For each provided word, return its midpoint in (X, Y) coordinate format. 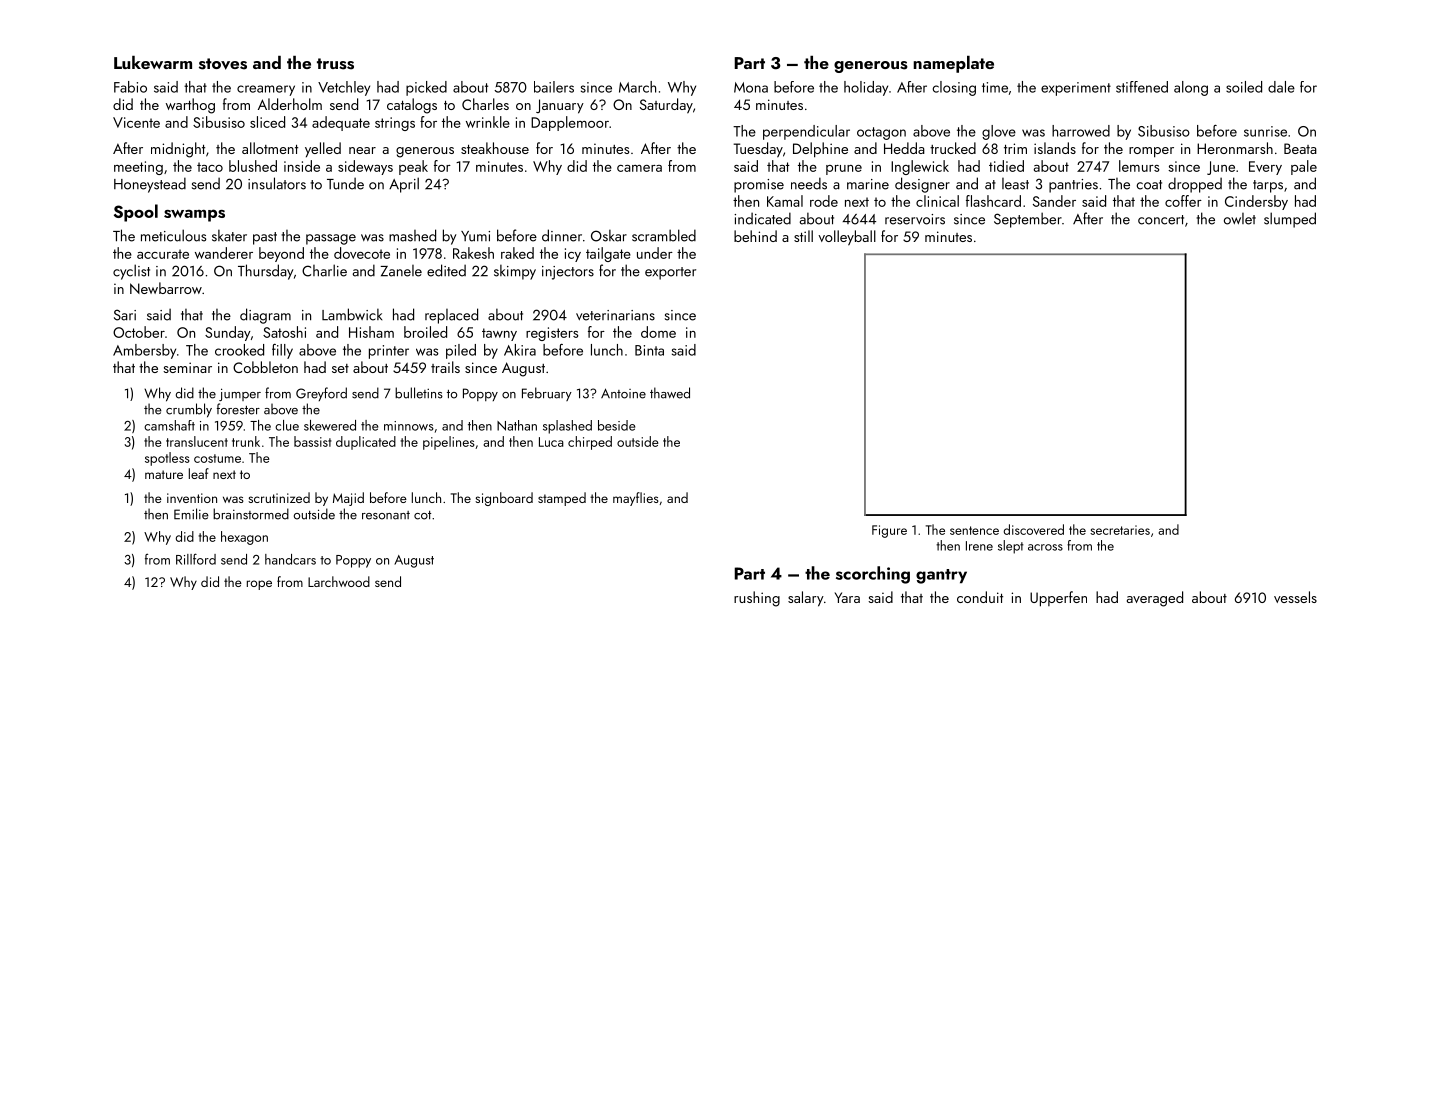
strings (395, 124)
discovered (1033, 529)
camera (639, 168)
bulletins (419, 393)
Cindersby (1256, 202)
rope (259, 585)
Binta (649, 350)
